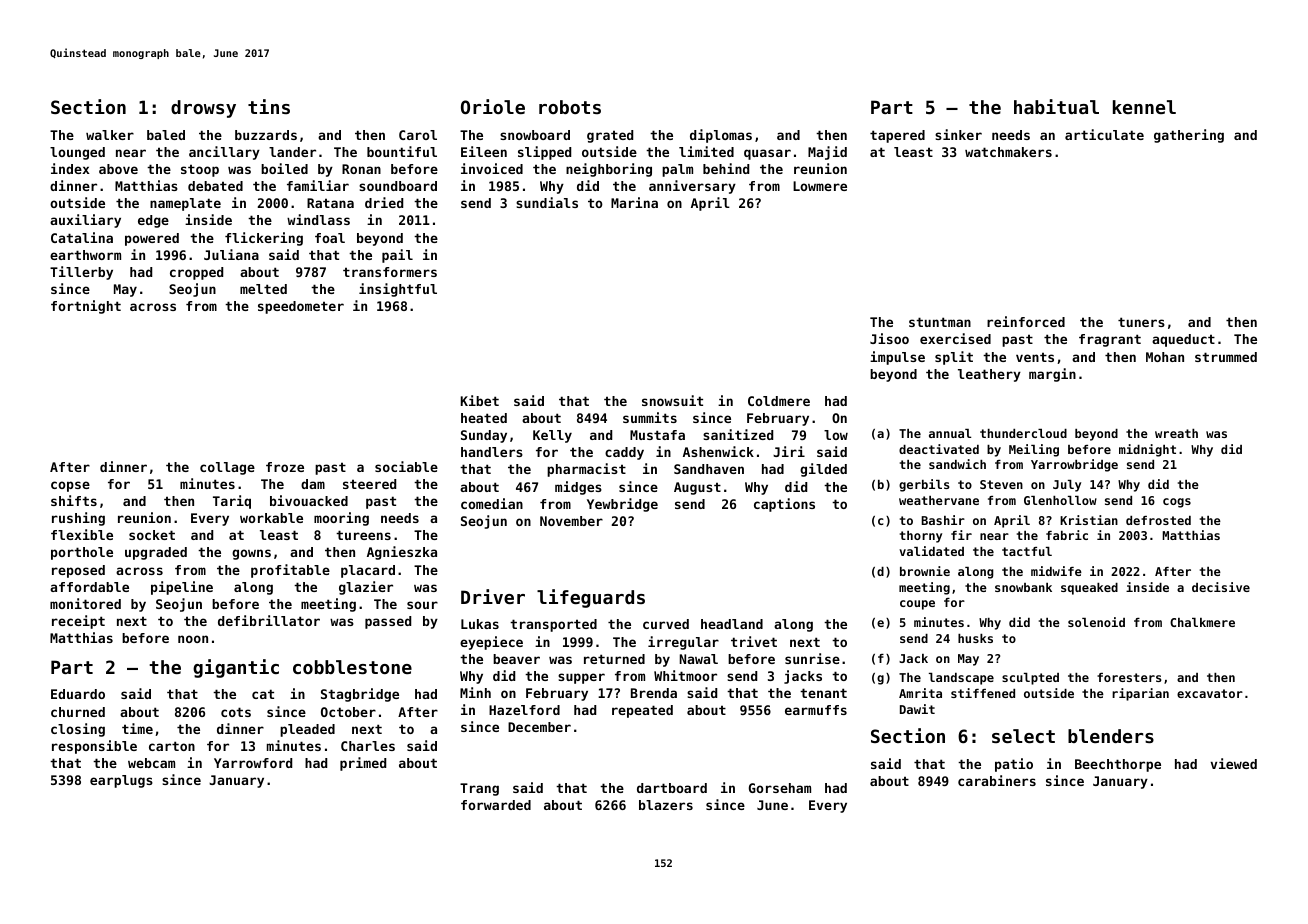  Describe the element at coordinates (1144, 107) in the screenshot. I see `kennel` at that location.
